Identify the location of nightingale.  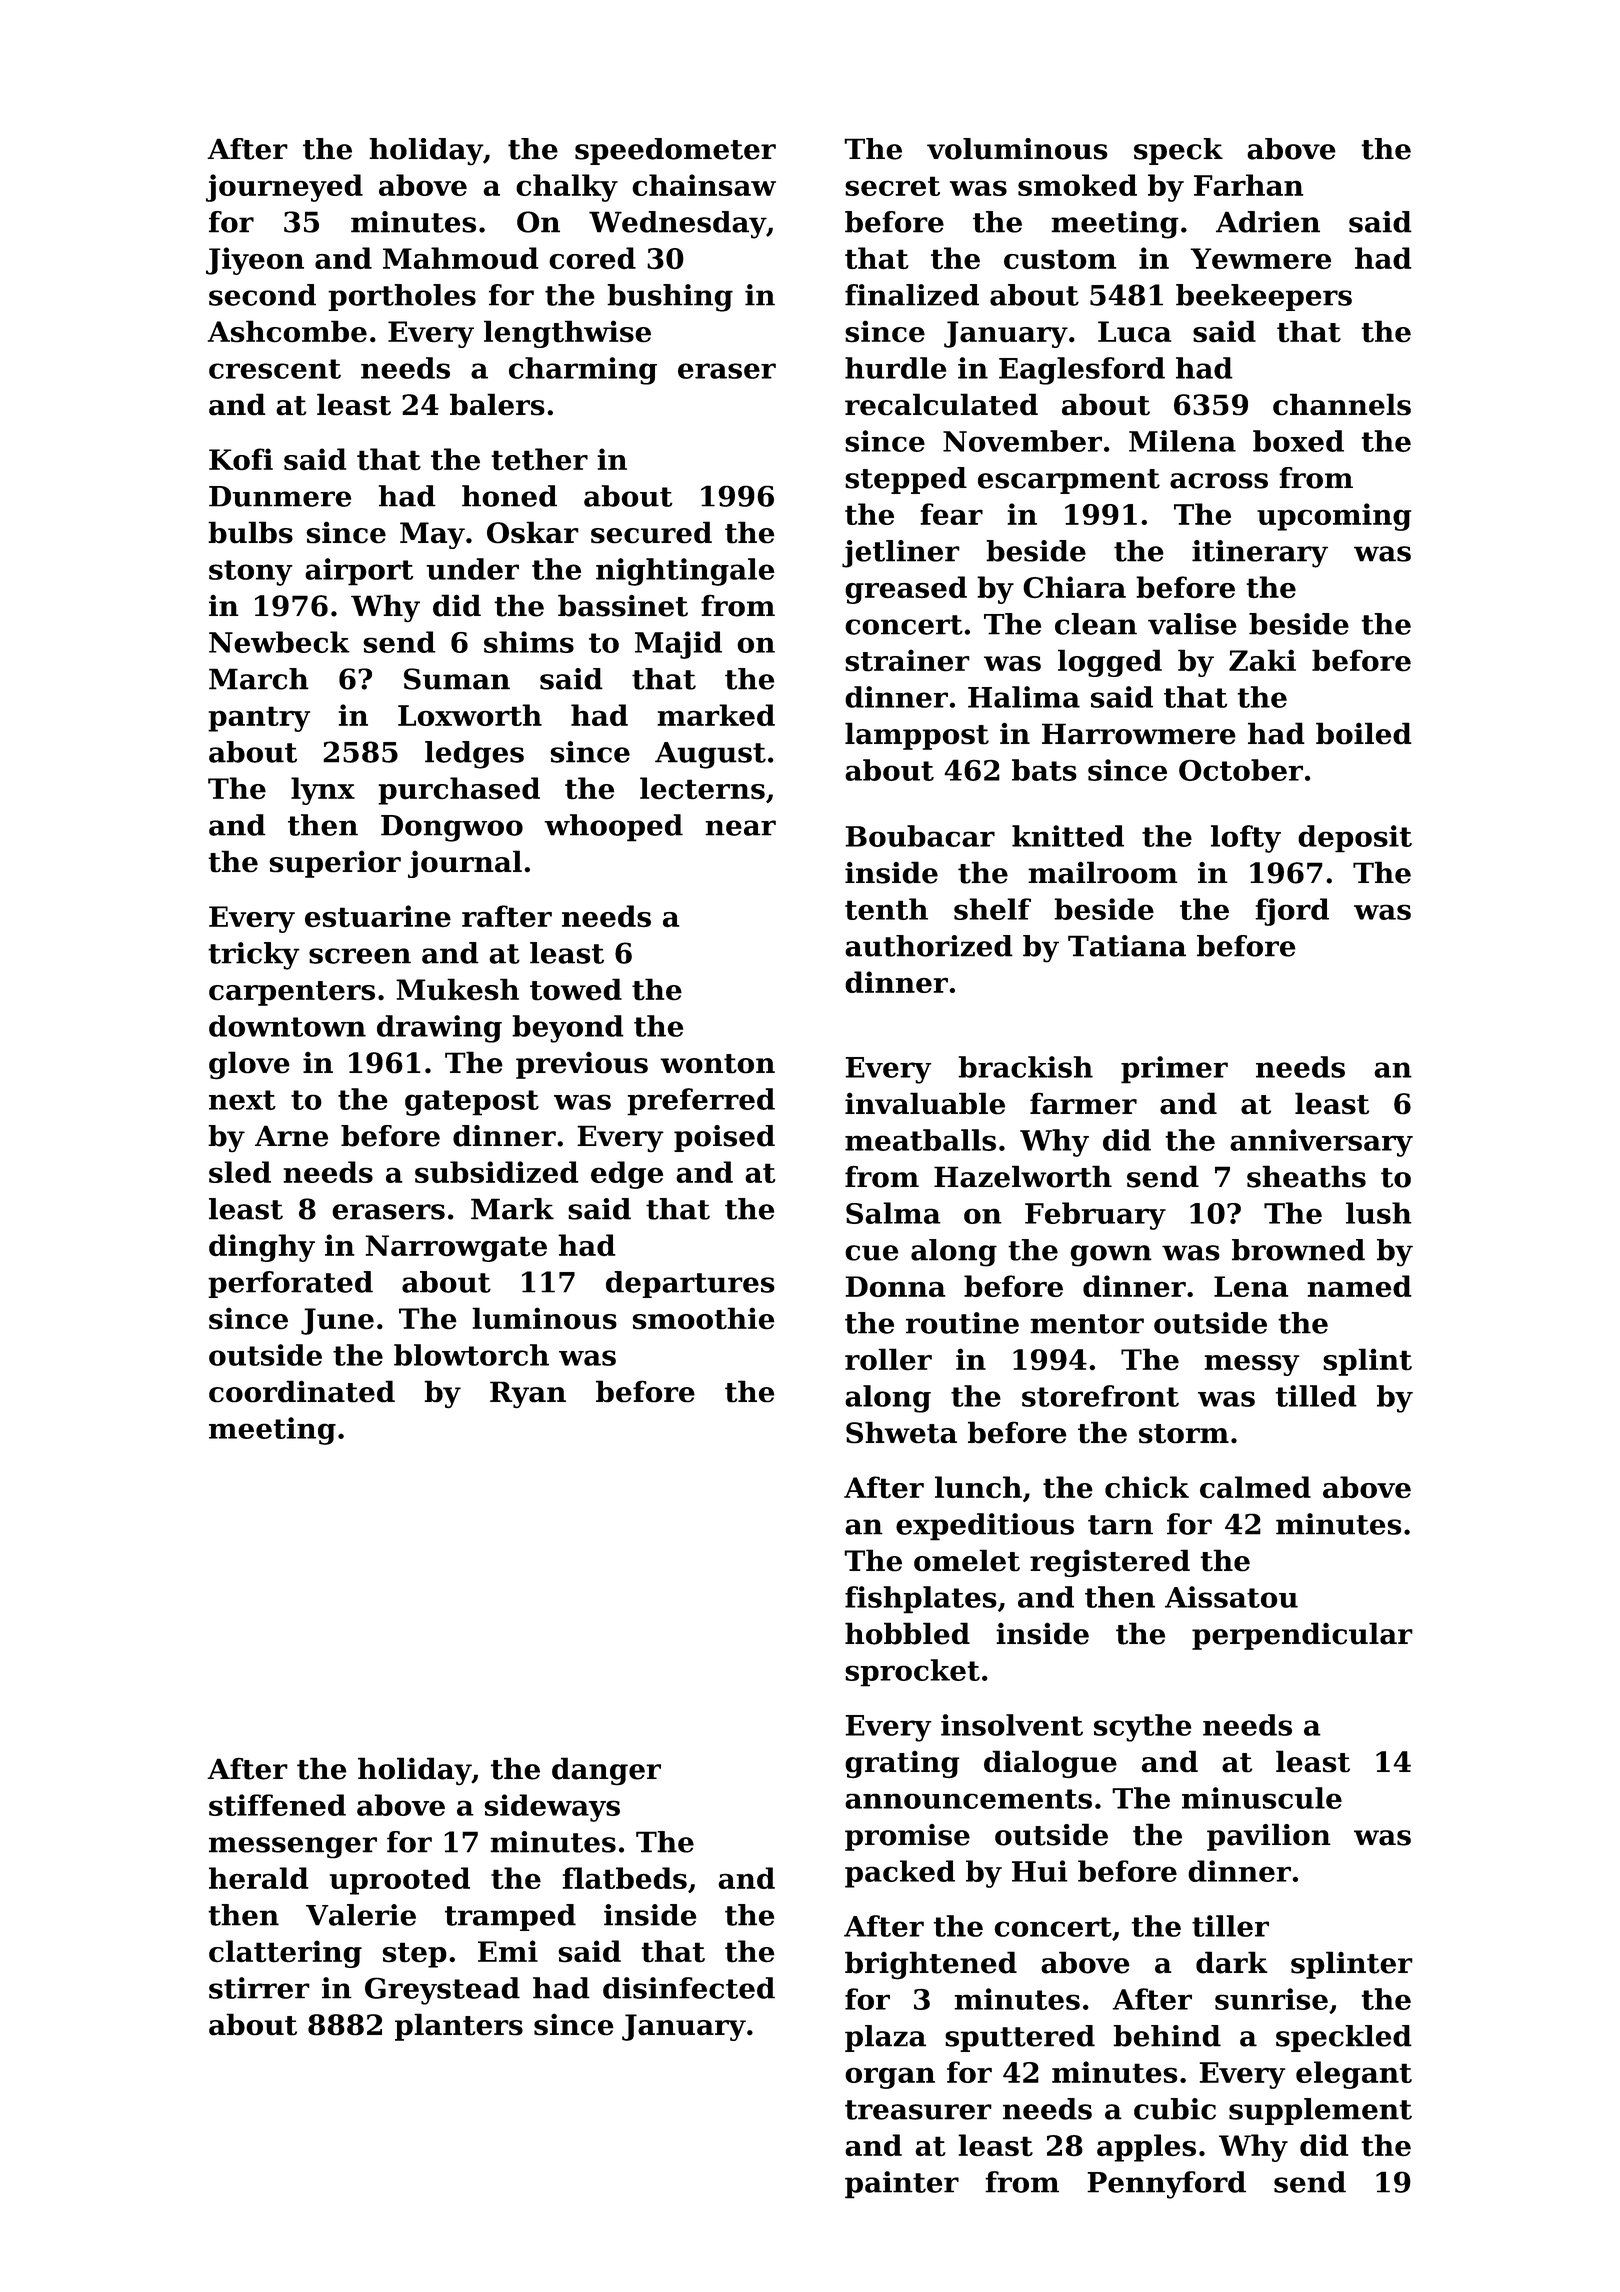
(685, 572).
